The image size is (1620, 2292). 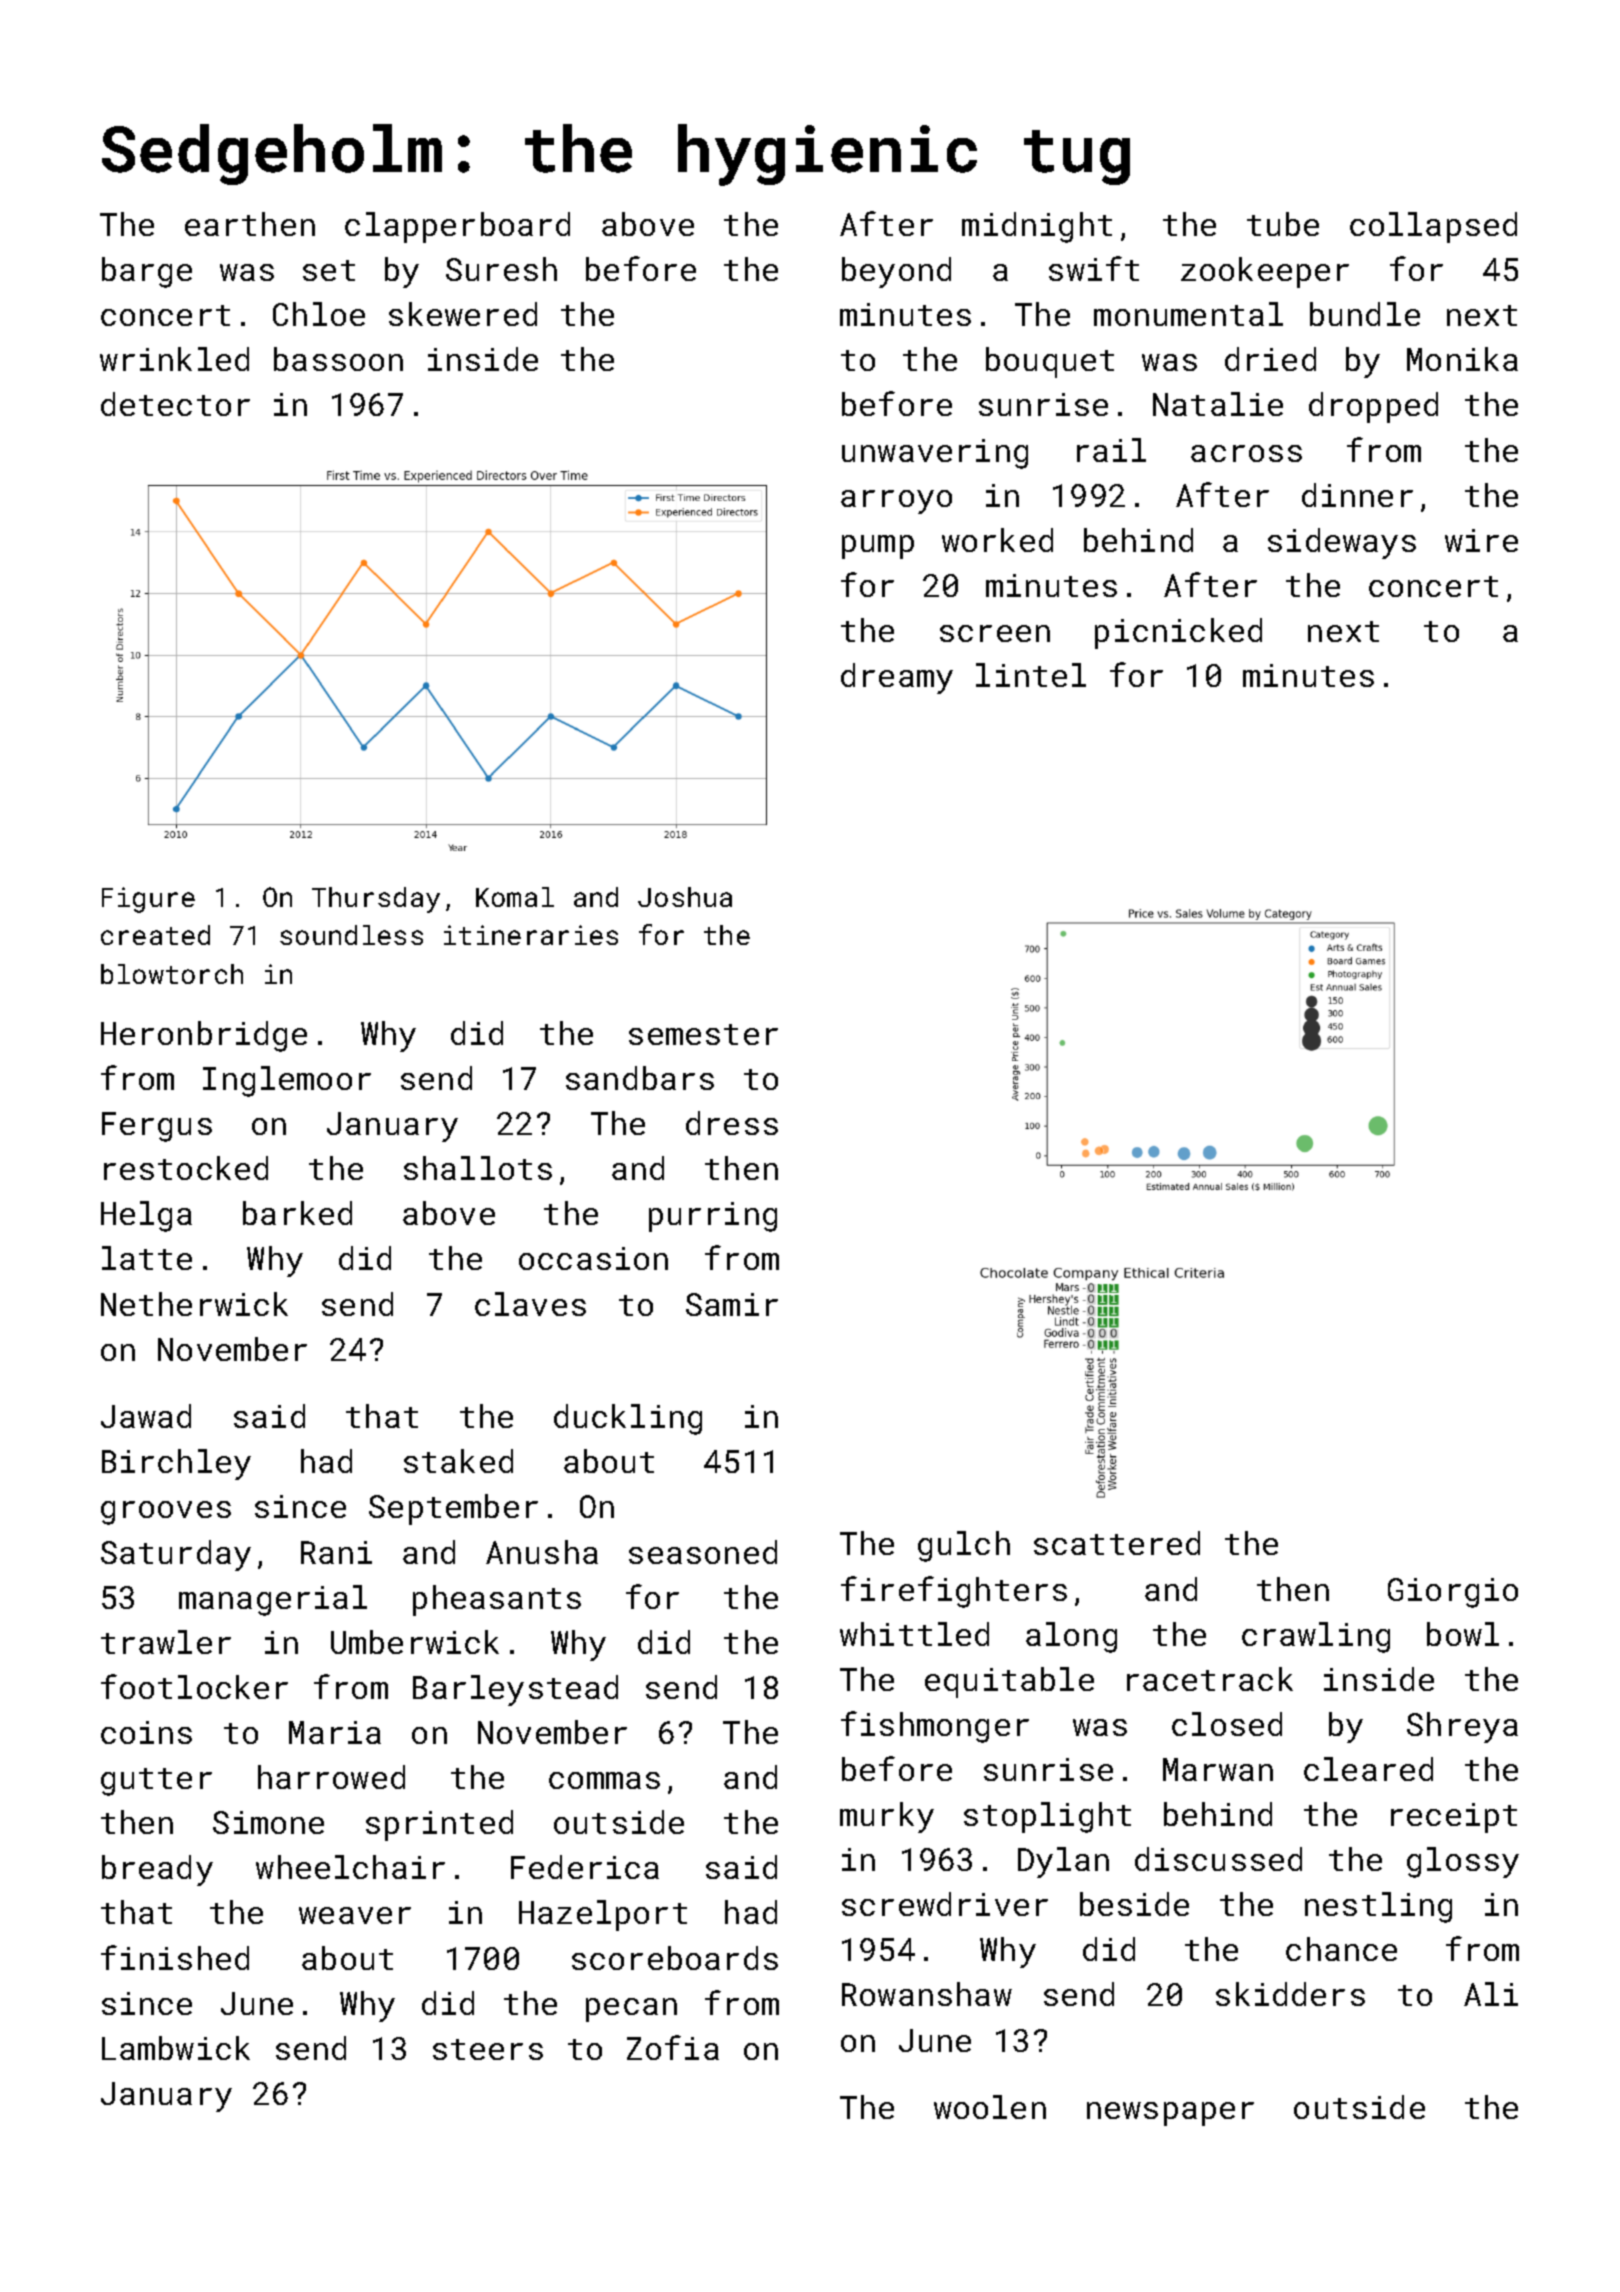 I want to click on midnight, so click(x=1037, y=227).
